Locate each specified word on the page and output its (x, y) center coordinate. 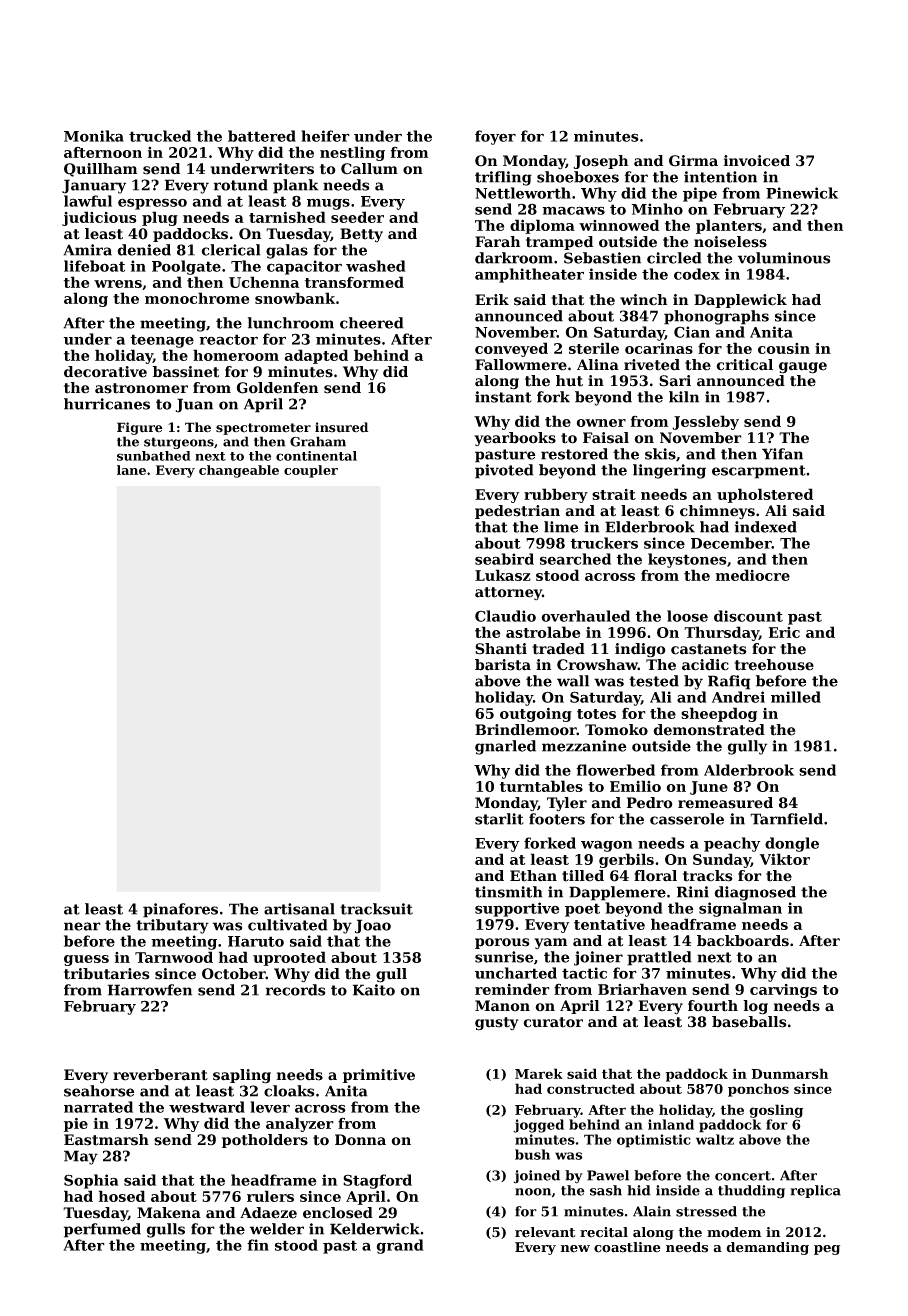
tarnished (287, 217)
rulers (270, 1196)
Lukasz (503, 575)
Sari (675, 381)
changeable (239, 471)
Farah (497, 241)
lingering (669, 471)
